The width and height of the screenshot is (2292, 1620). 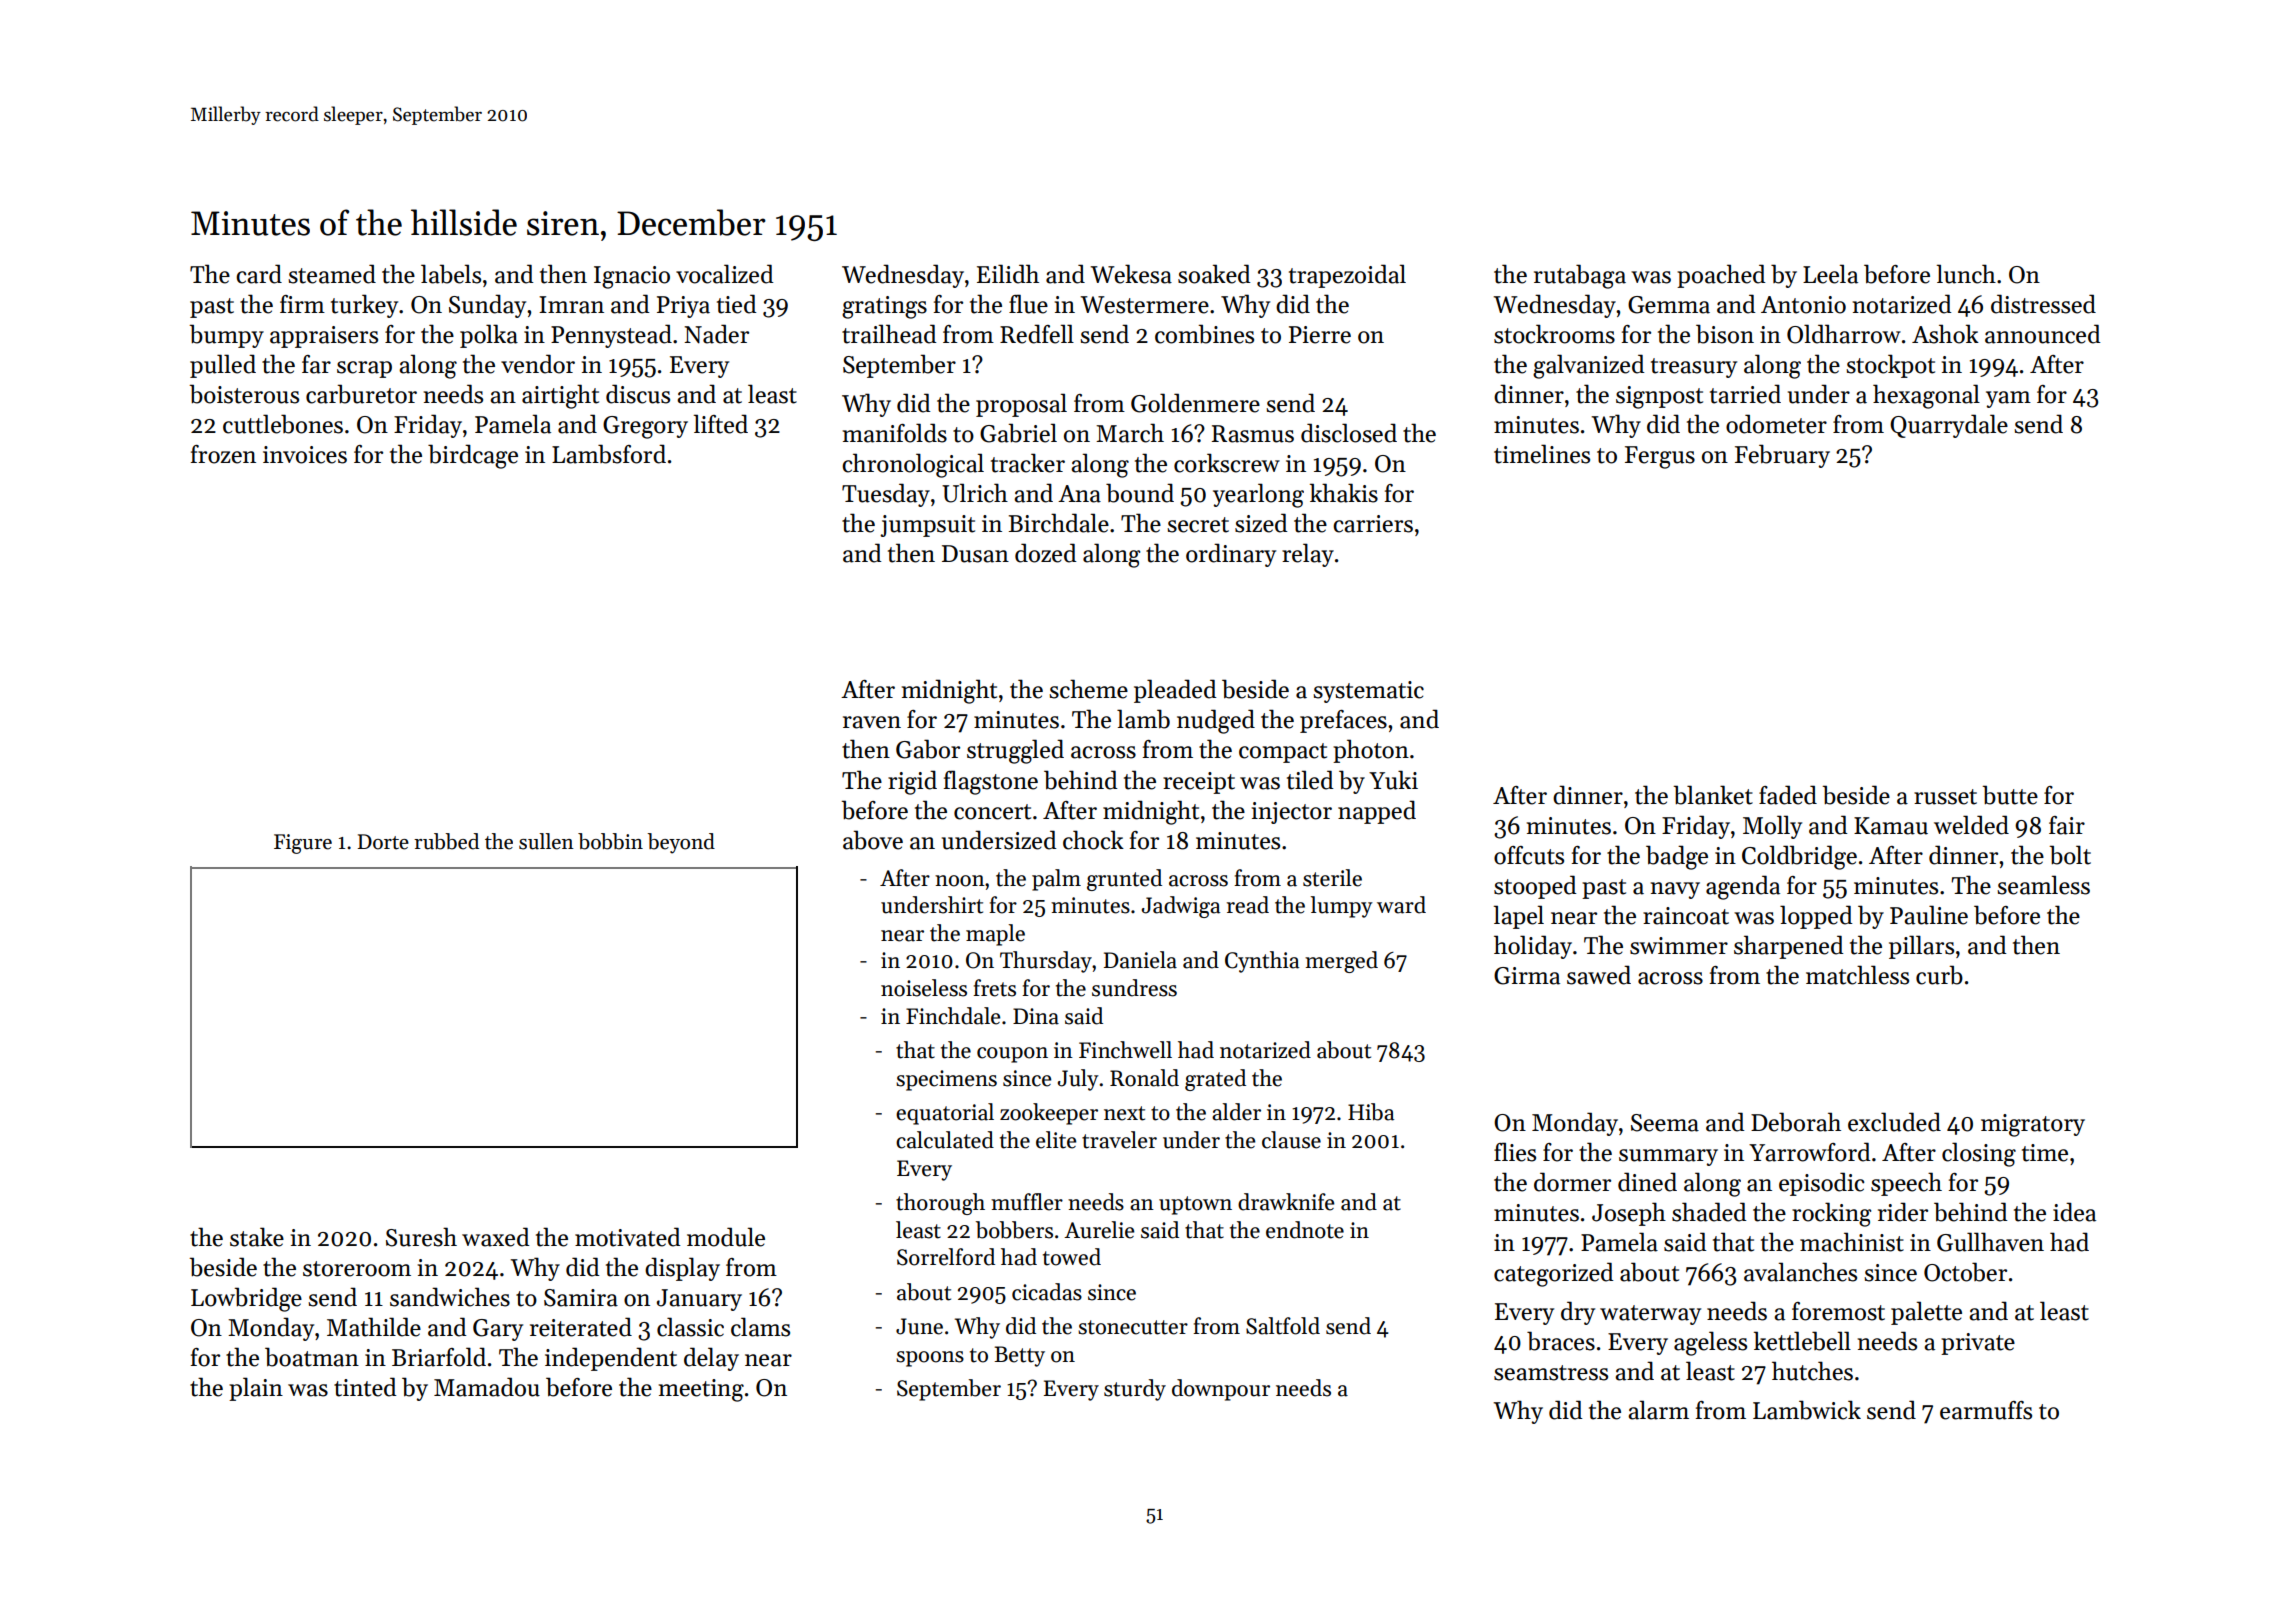 What do you see at coordinates (725, 274) in the screenshot?
I see `vocalized` at bounding box center [725, 274].
